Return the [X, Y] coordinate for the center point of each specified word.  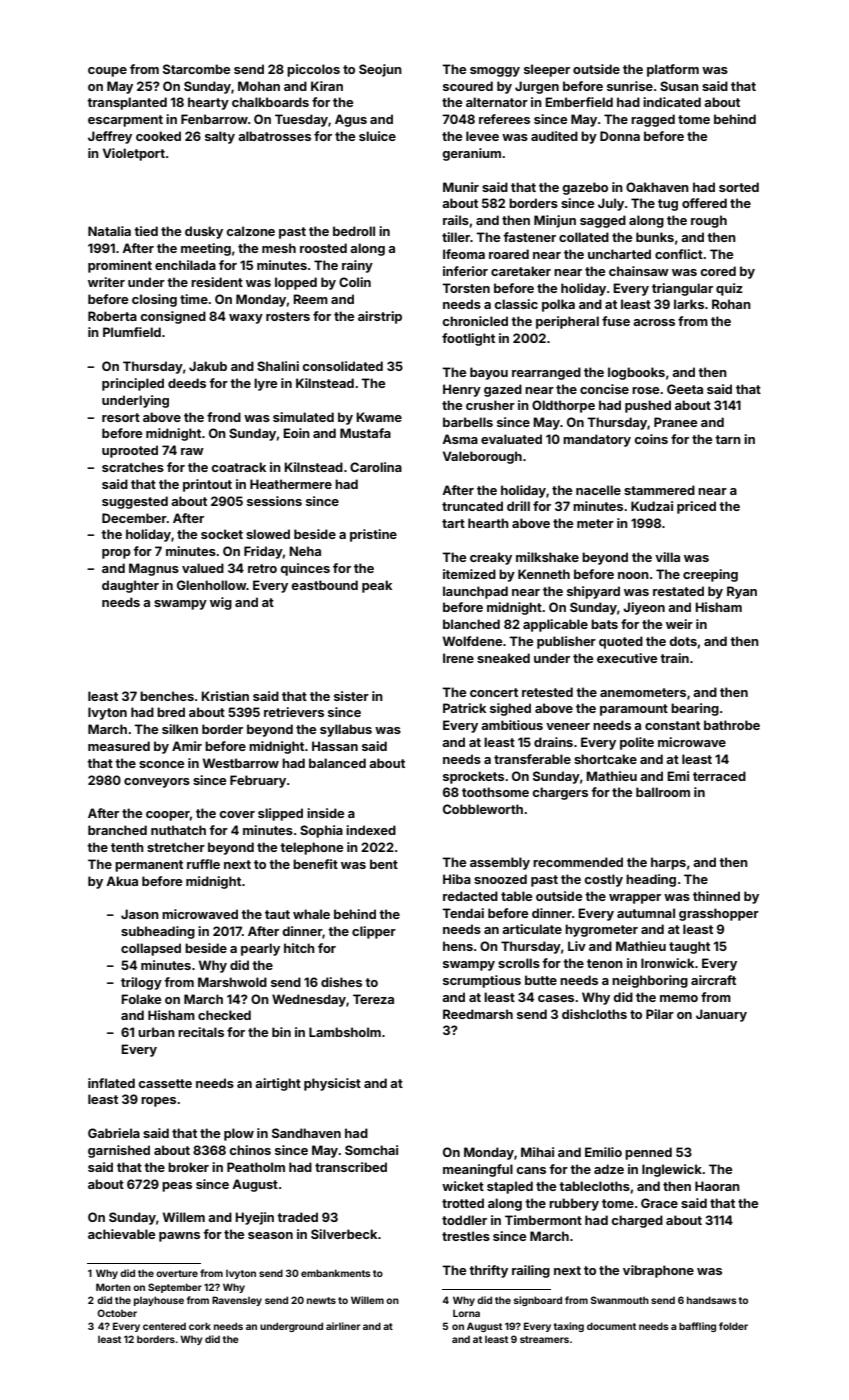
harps [668, 863]
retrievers [294, 712]
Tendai [463, 913]
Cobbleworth [483, 809]
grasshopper [719, 914]
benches [167, 696]
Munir [461, 187]
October [117, 1313]
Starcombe [196, 69]
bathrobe [732, 725]
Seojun [380, 70]
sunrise [630, 86]
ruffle [203, 864]
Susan [679, 86]
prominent [120, 266]
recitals [201, 1032]
